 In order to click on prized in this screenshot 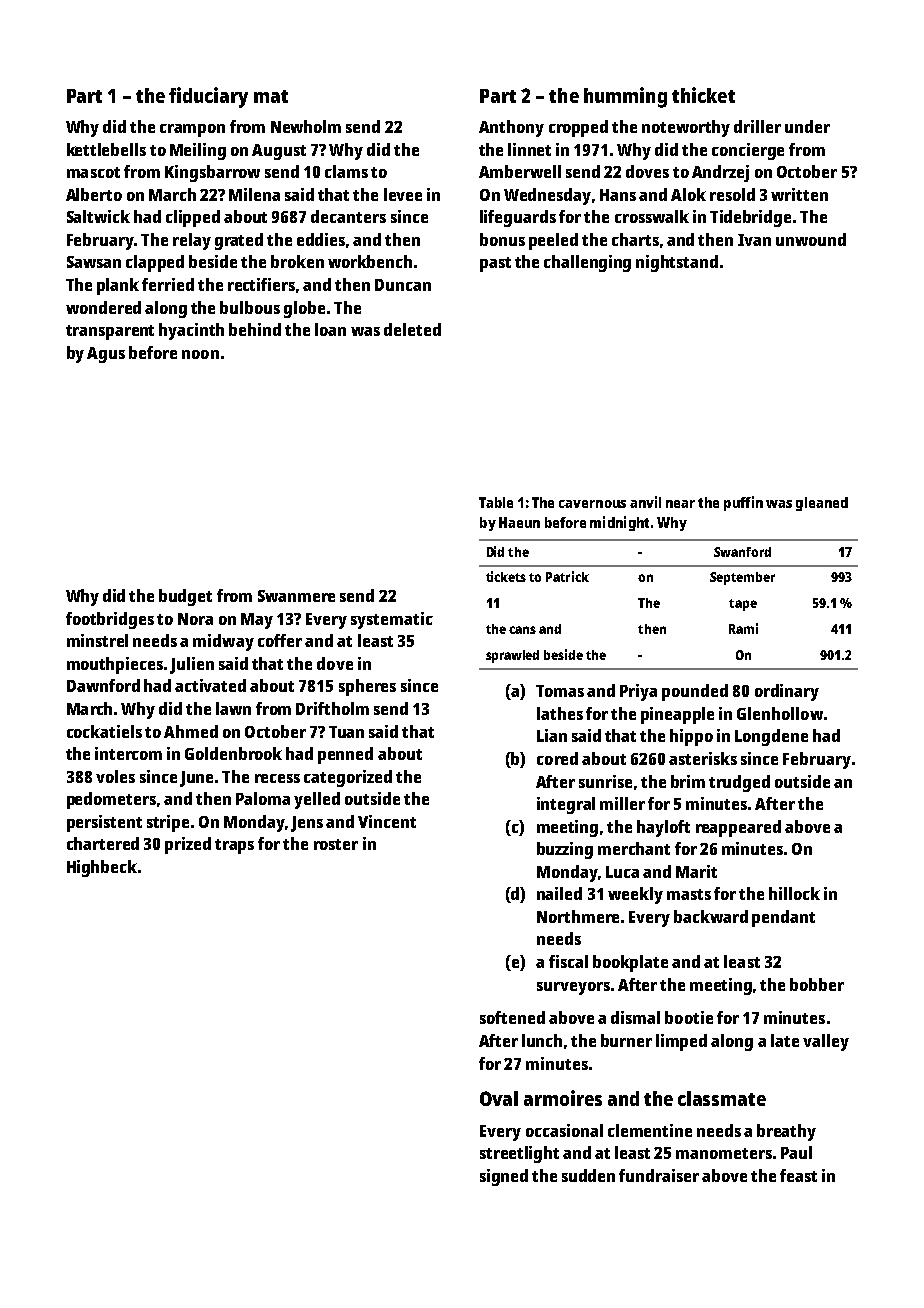, I will do `click(188, 845)`.
